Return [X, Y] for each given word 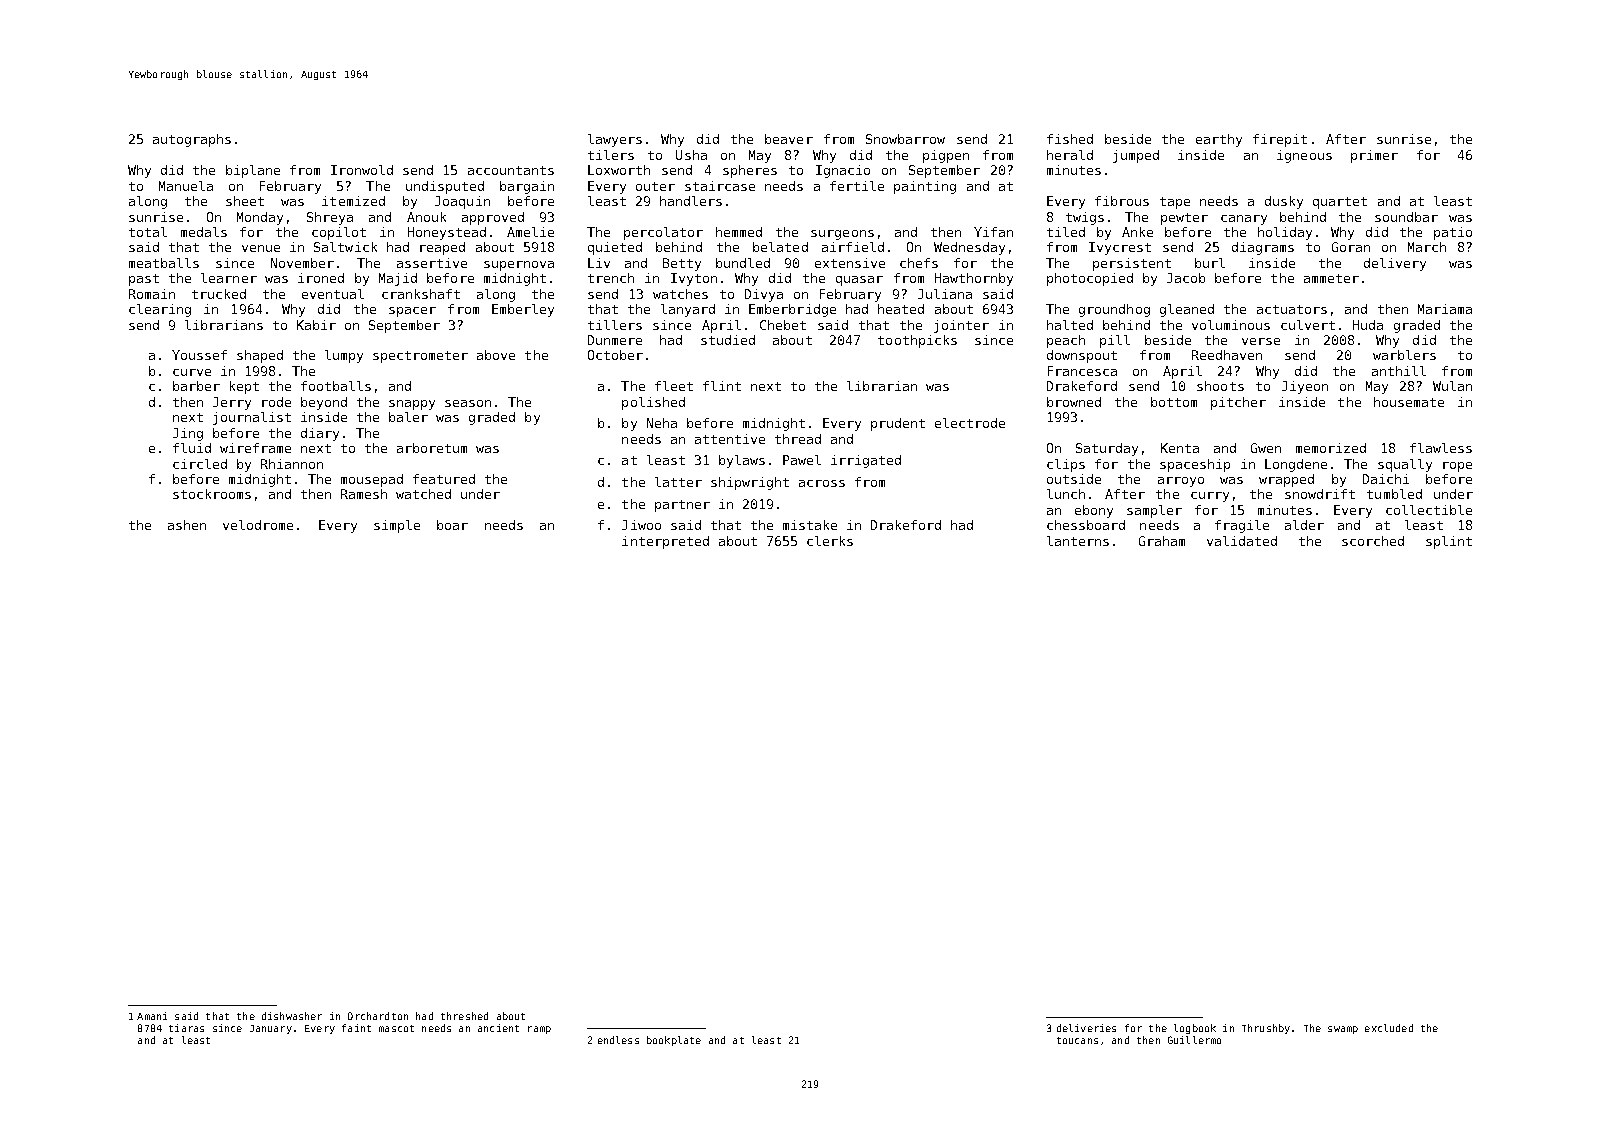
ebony [1094, 511]
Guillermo [1194, 1040]
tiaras [186, 1028]
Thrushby [1266, 1029]
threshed [464, 1016]
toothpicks [917, 341]
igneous [1304, 156]
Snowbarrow [905, 139]
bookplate [674, 1041]
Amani [152, 1016]
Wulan [1452, 386]
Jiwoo [641, 525]
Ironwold [362, 170]
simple [397, 526]
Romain [152, 294]
